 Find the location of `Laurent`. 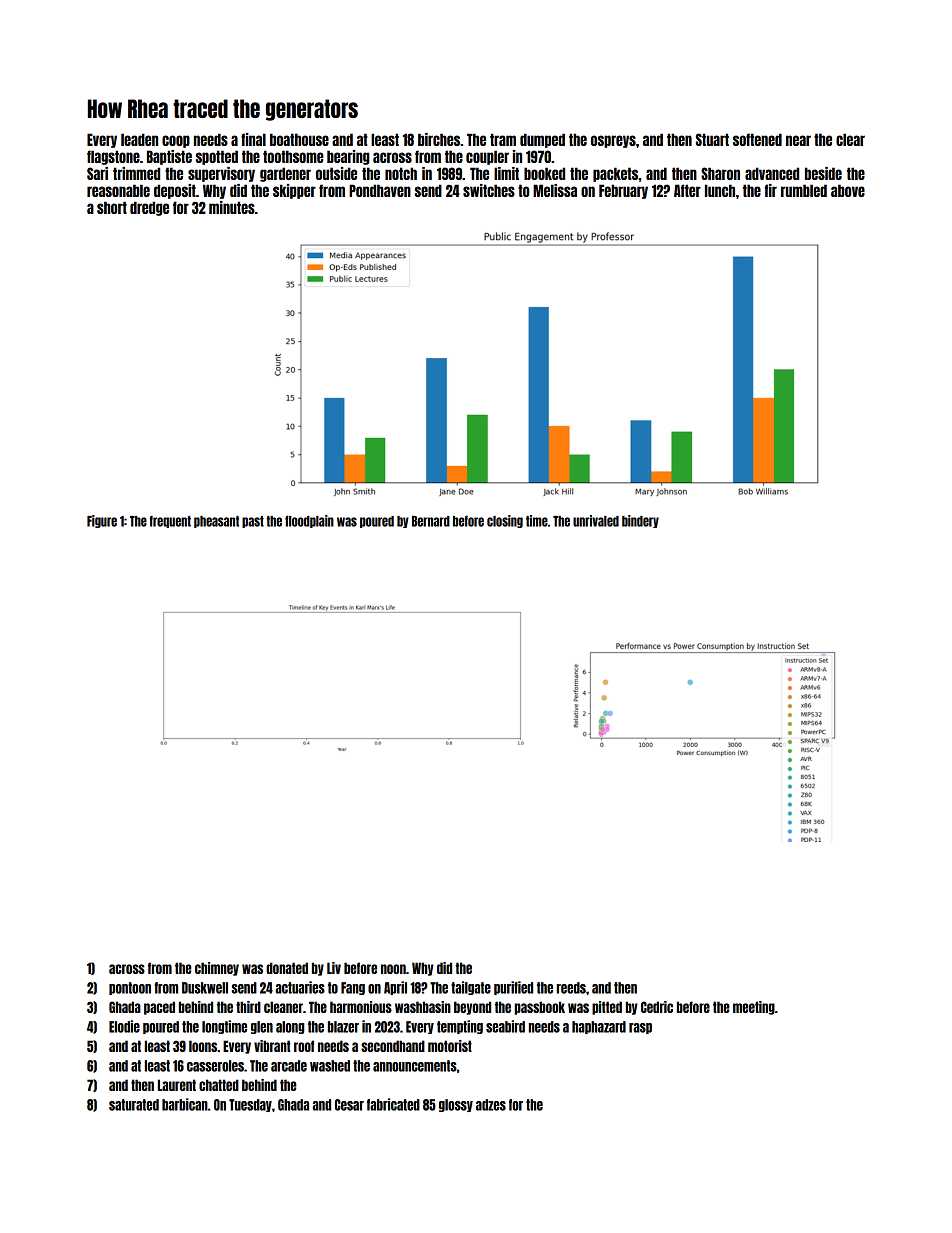

Laurent is located at coordinates (177, 1085).
